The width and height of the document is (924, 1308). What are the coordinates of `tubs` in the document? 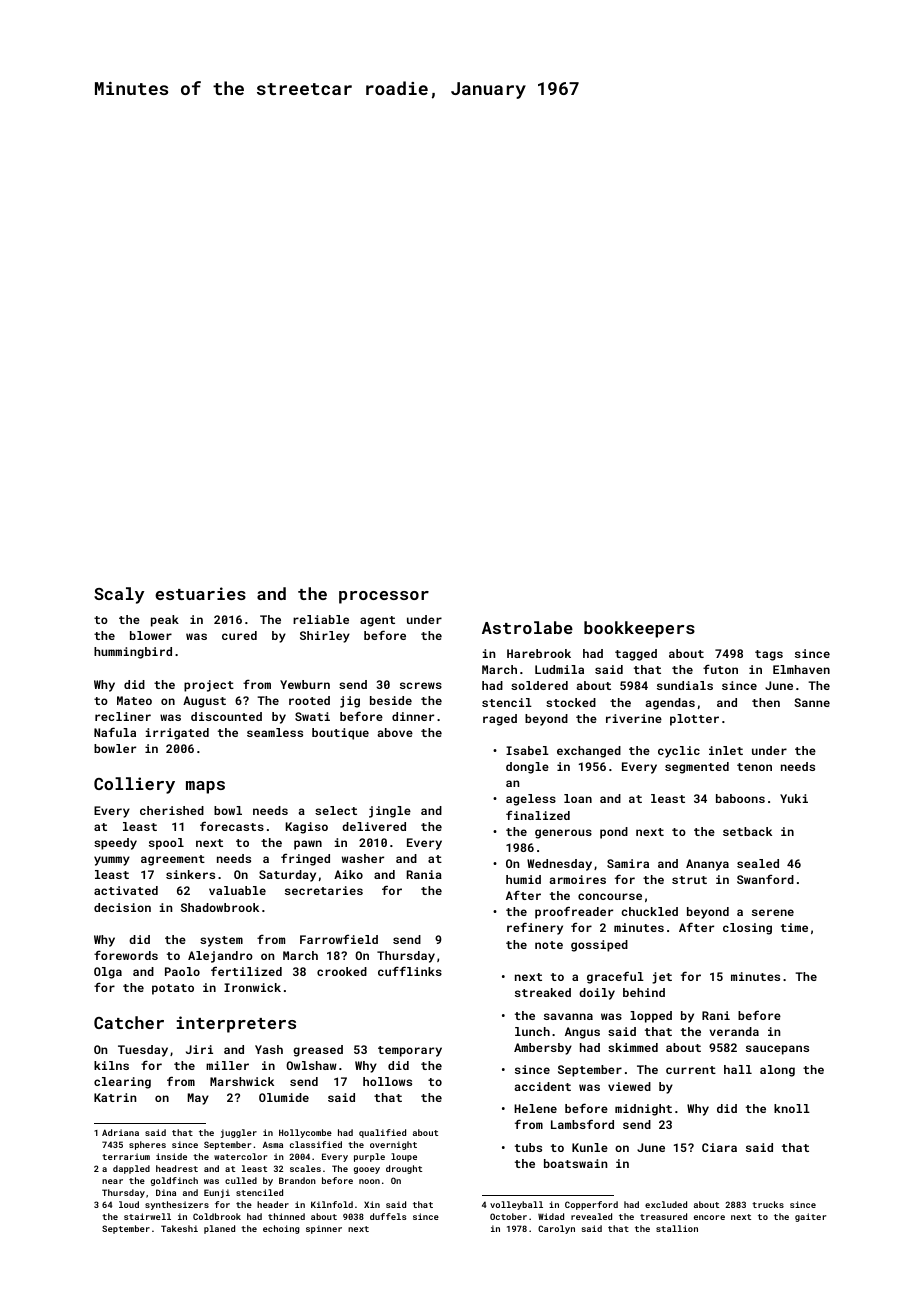 It's located at (528, 1147).
